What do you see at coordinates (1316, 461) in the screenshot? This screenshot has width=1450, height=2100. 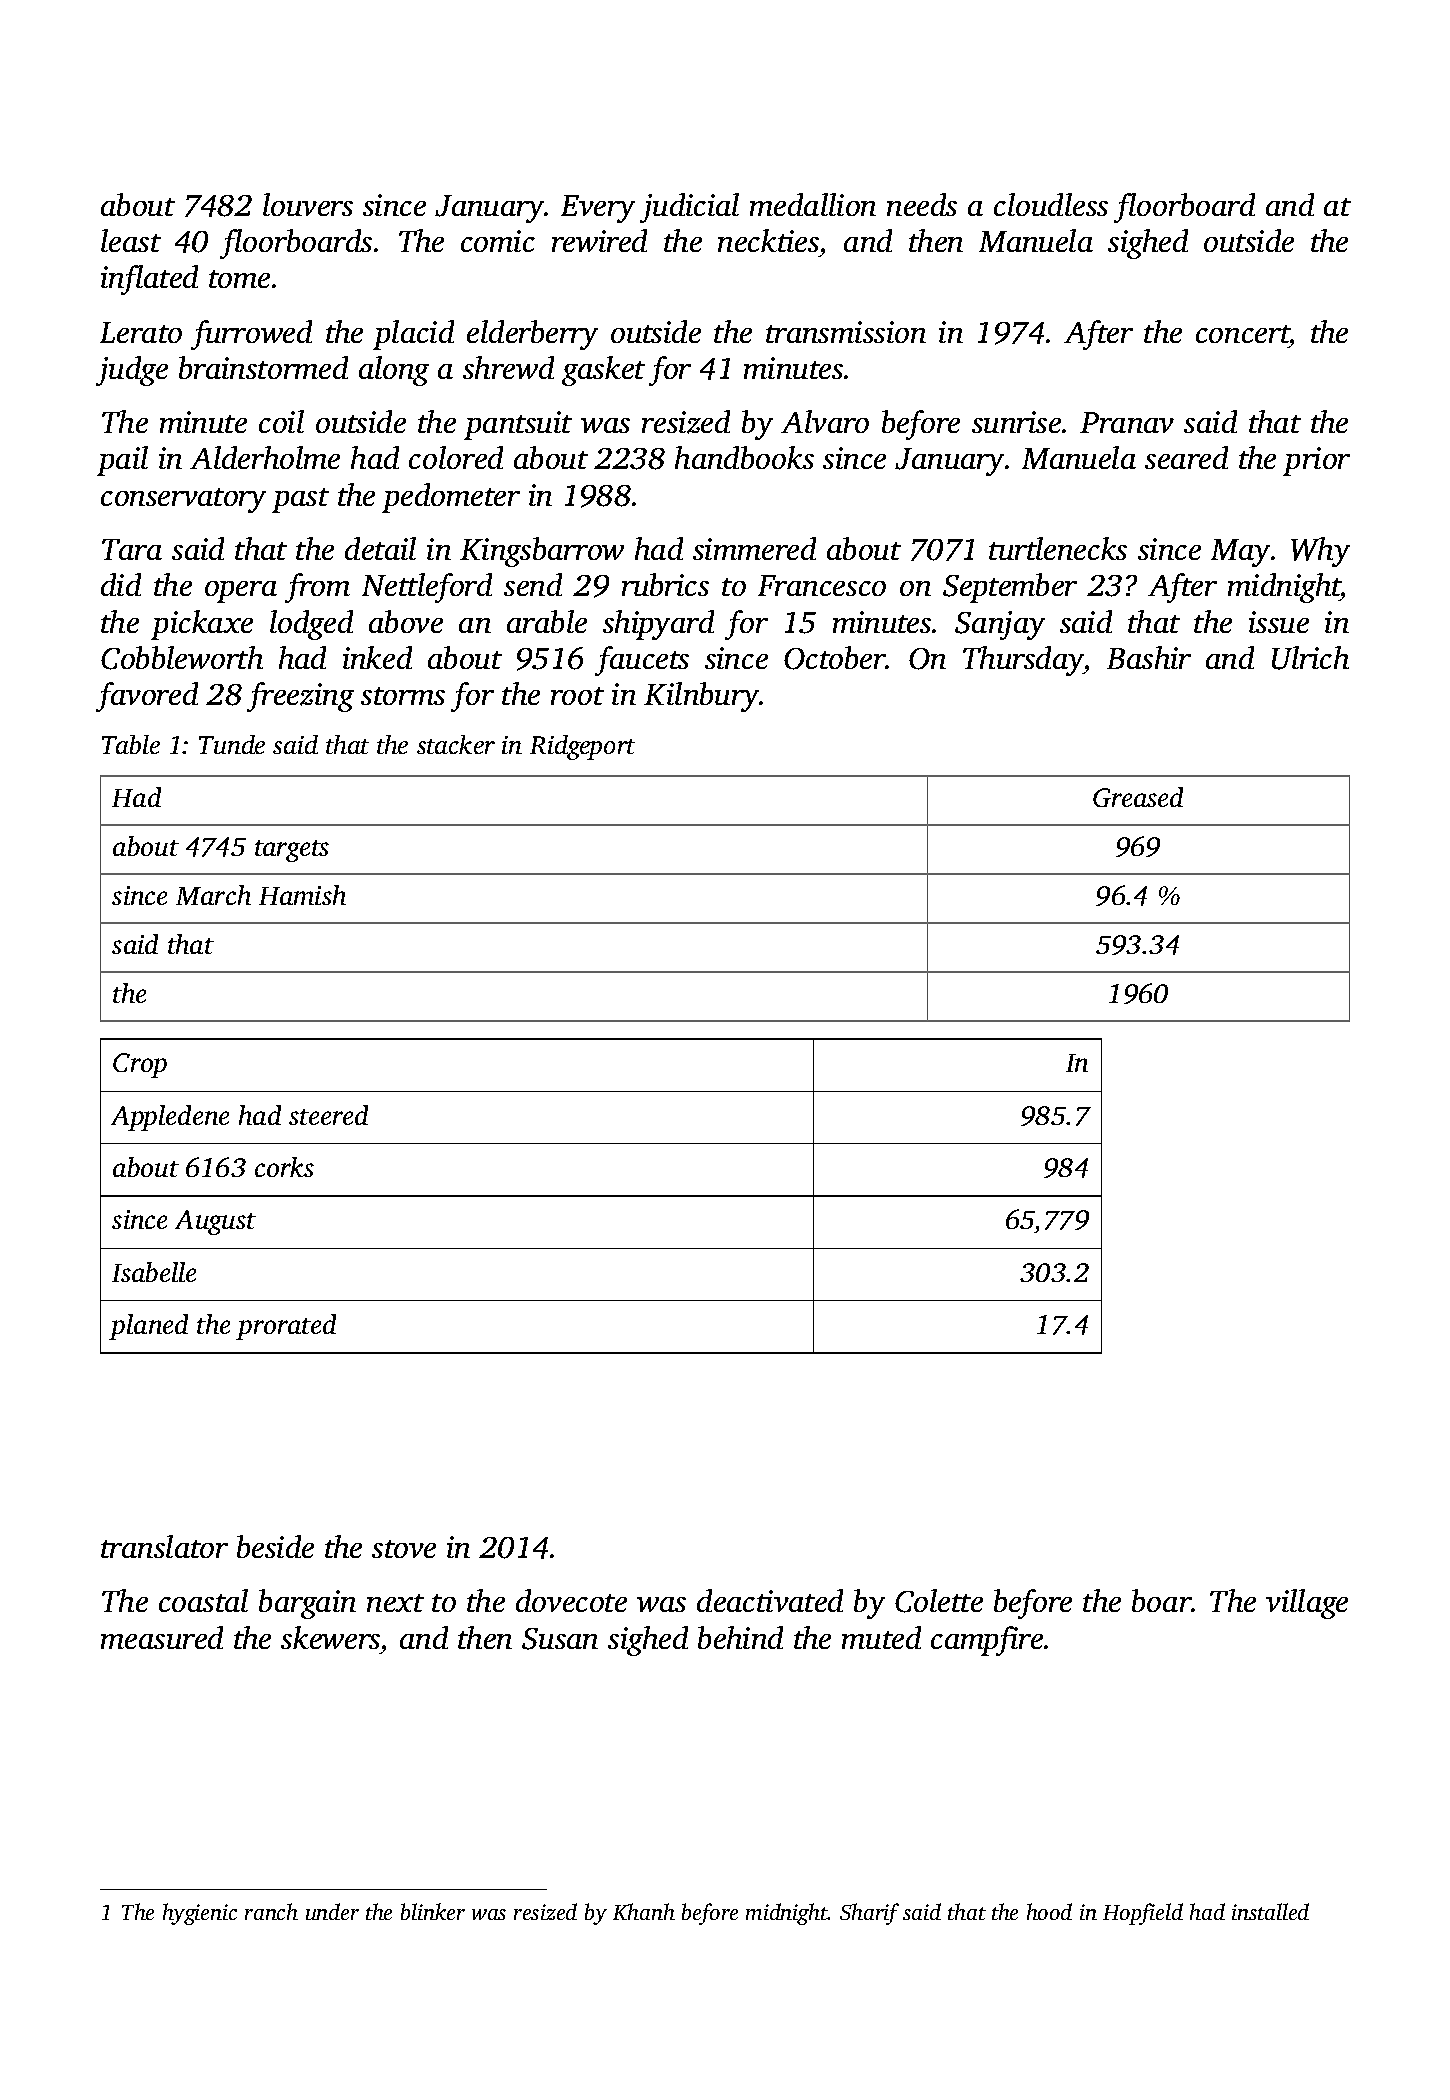 I see `prior` at bounding box center [1316, 461].
